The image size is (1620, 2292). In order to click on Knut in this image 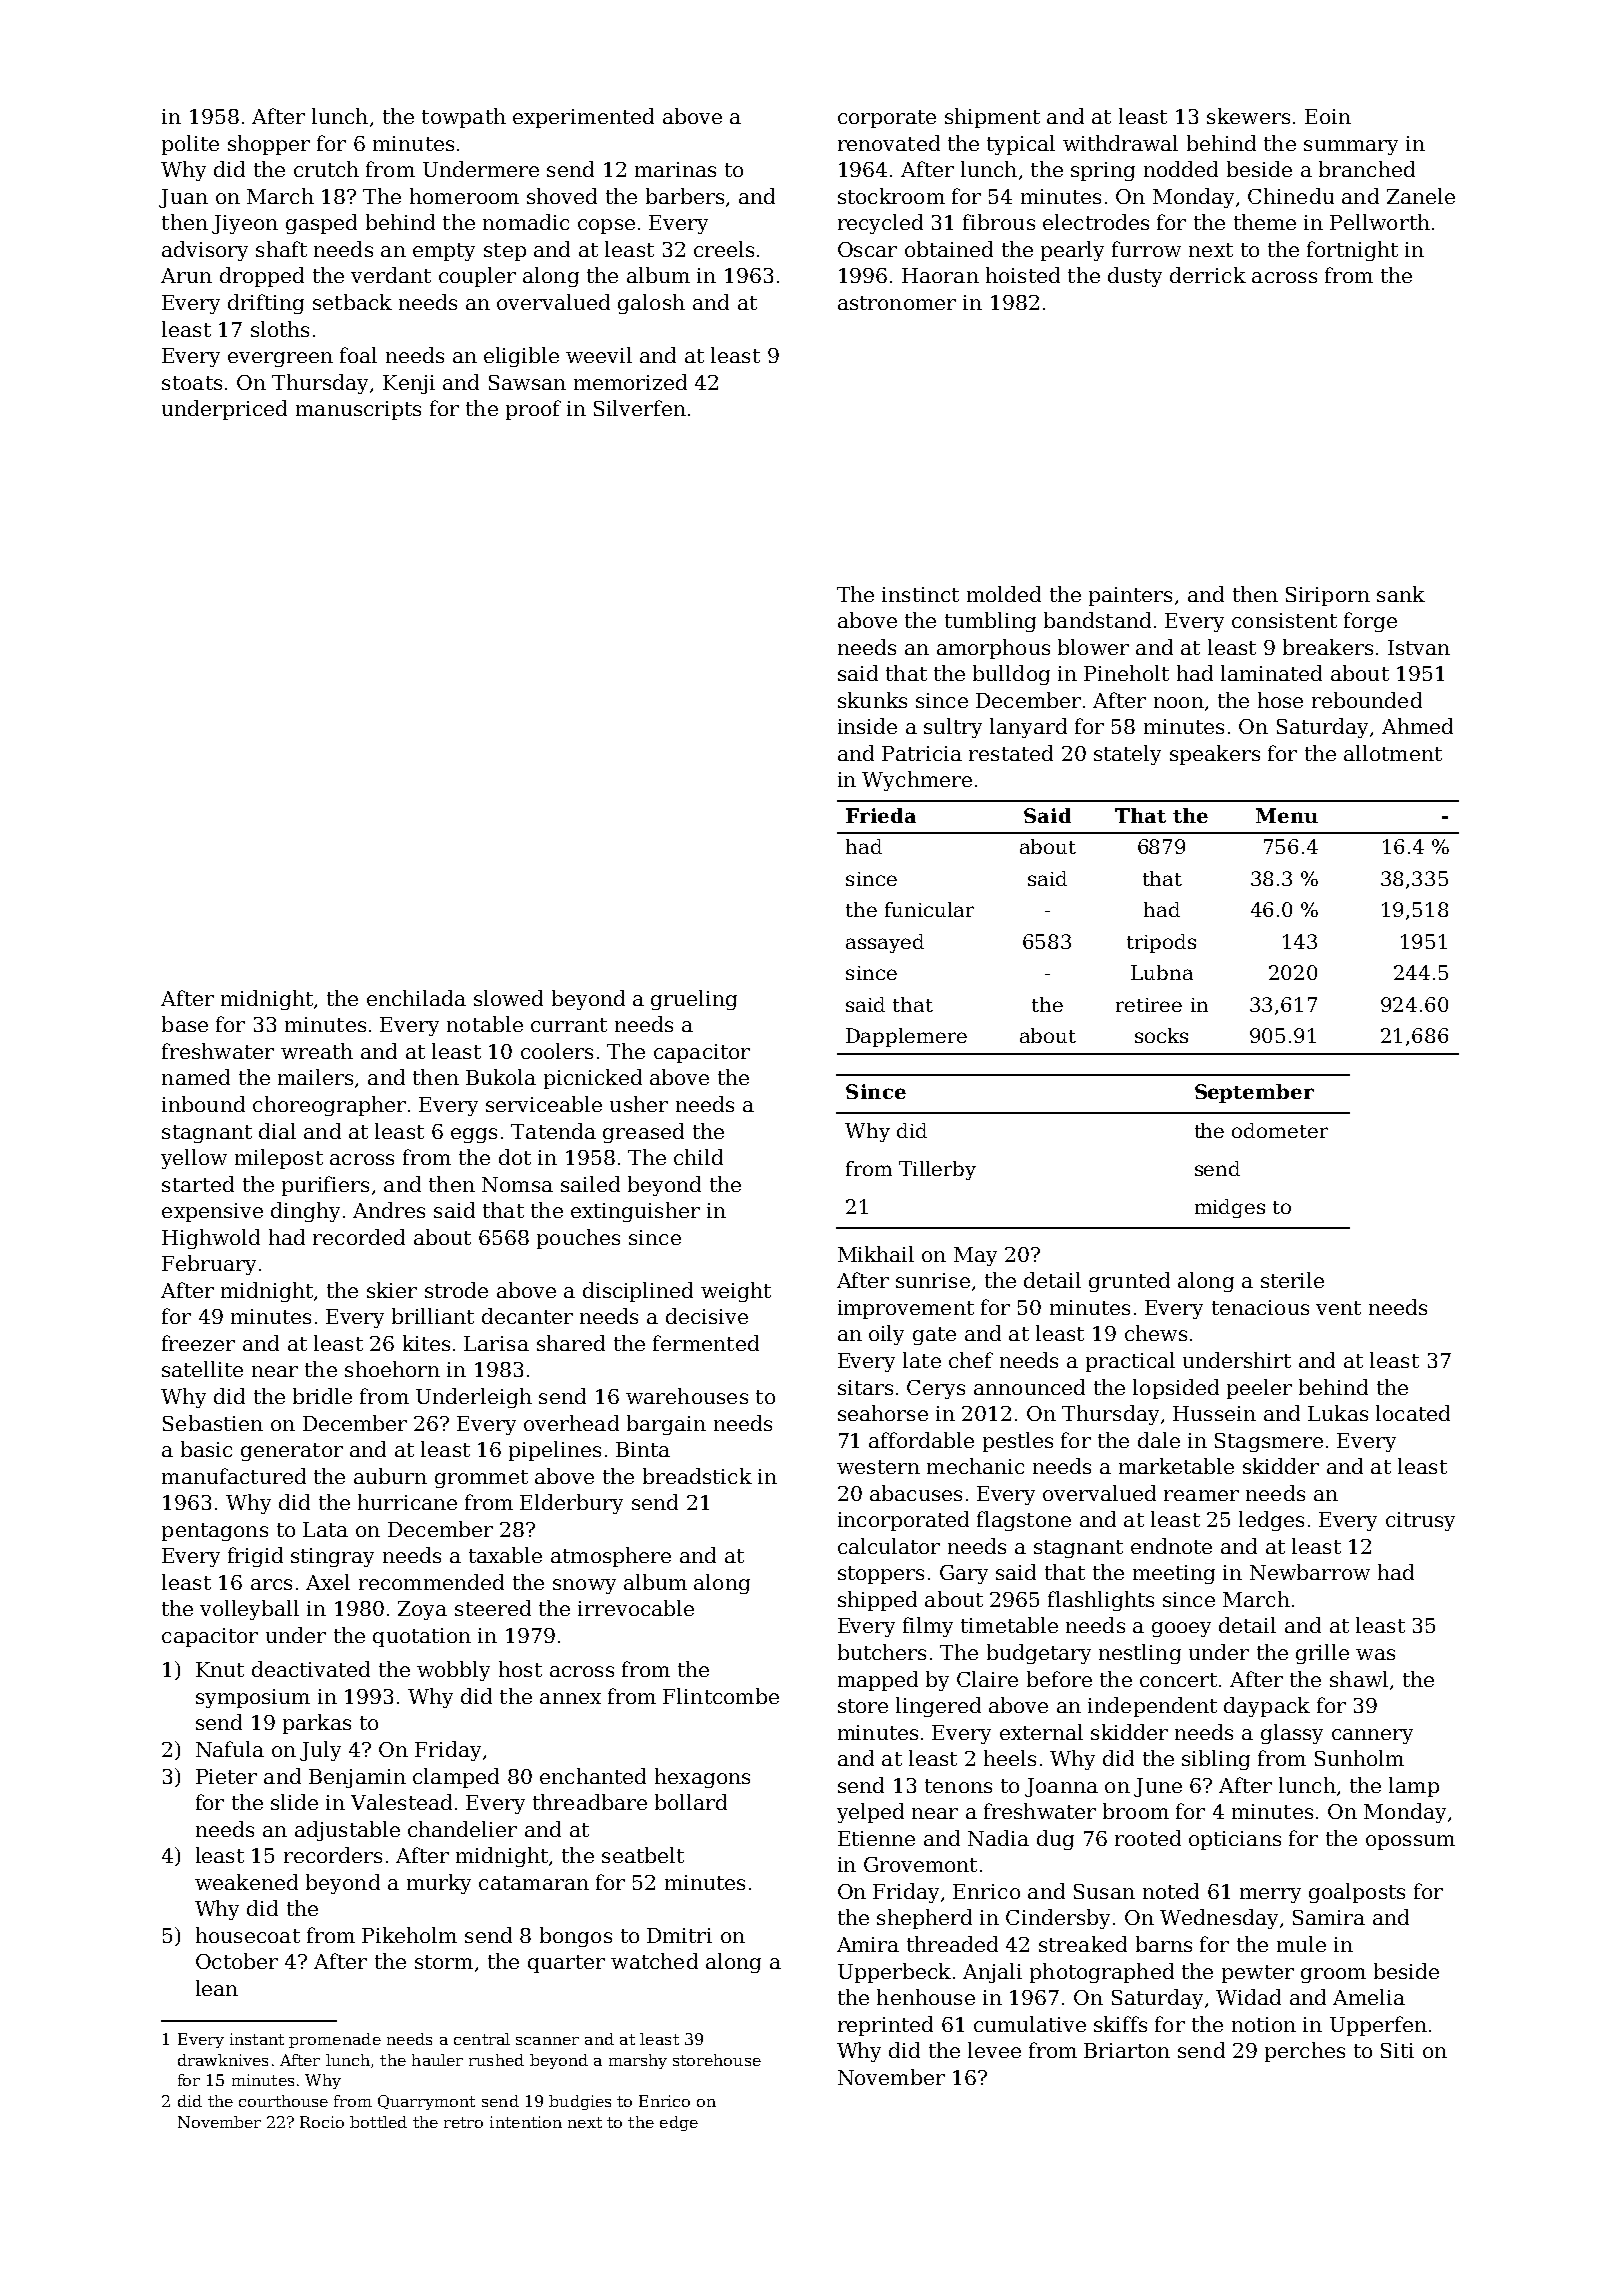, I will do `click(220, 1669)`.
